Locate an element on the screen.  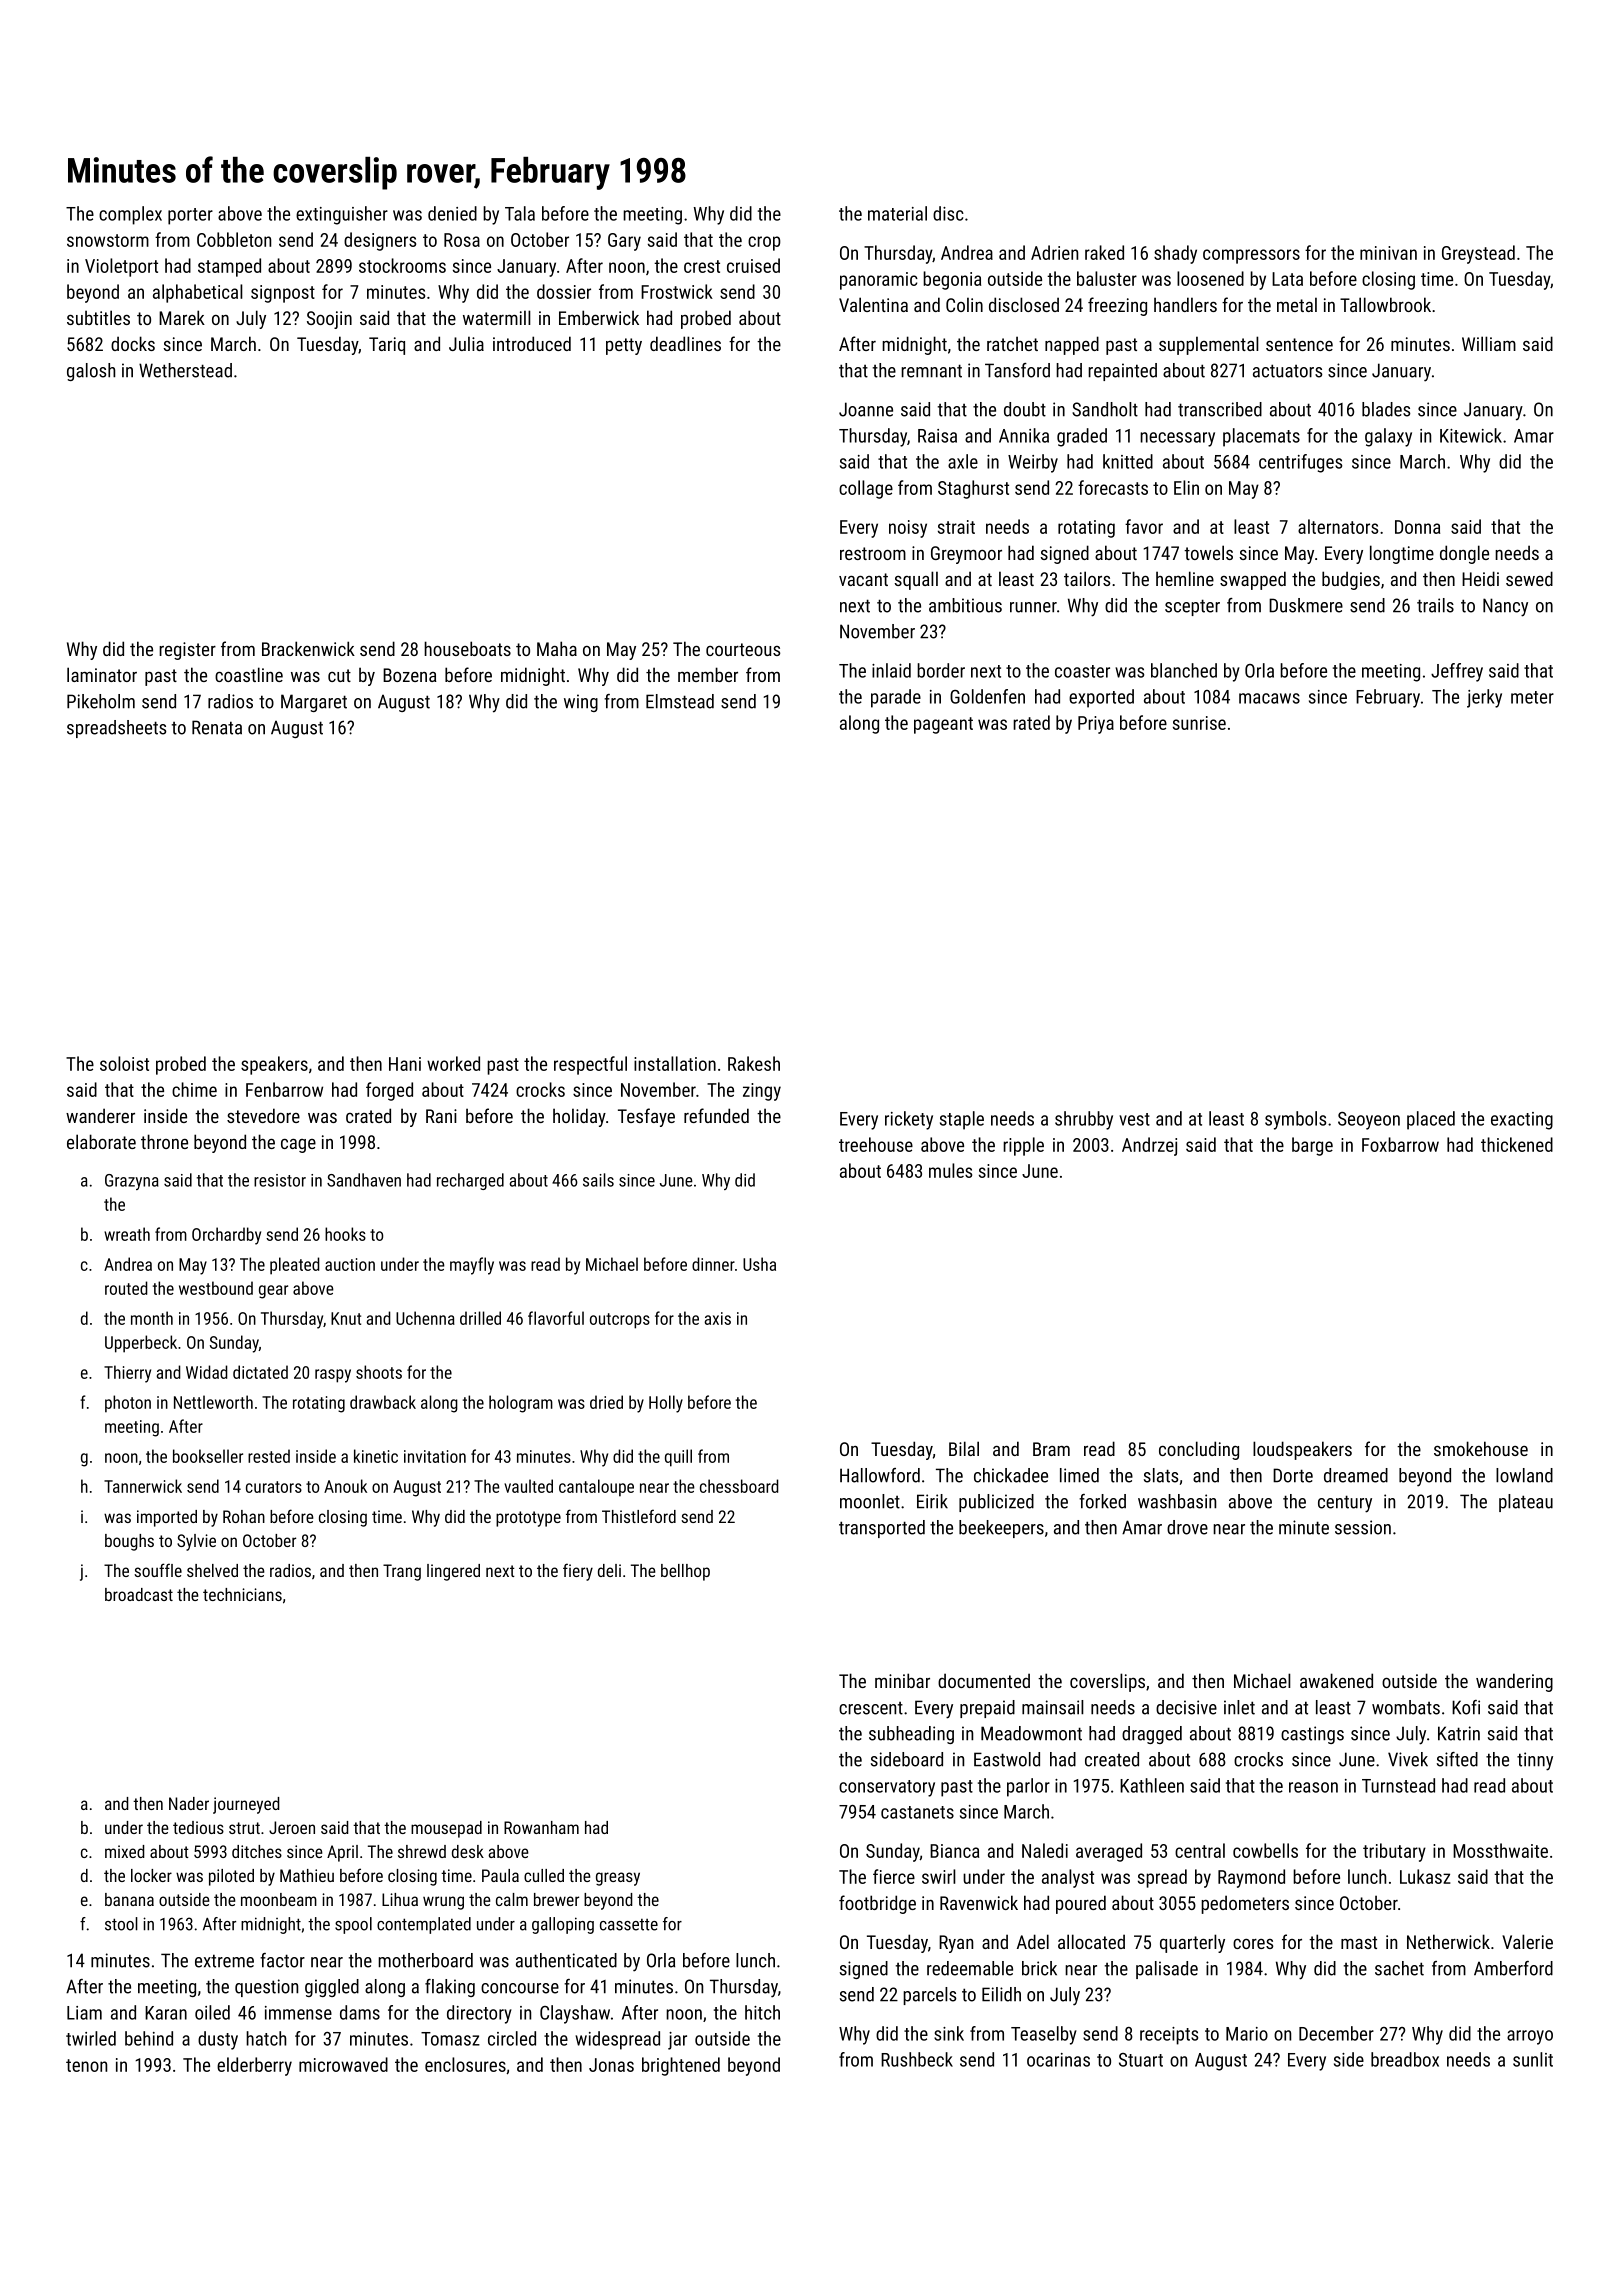
smokehouse is located at coordinates (1481, 1448).
